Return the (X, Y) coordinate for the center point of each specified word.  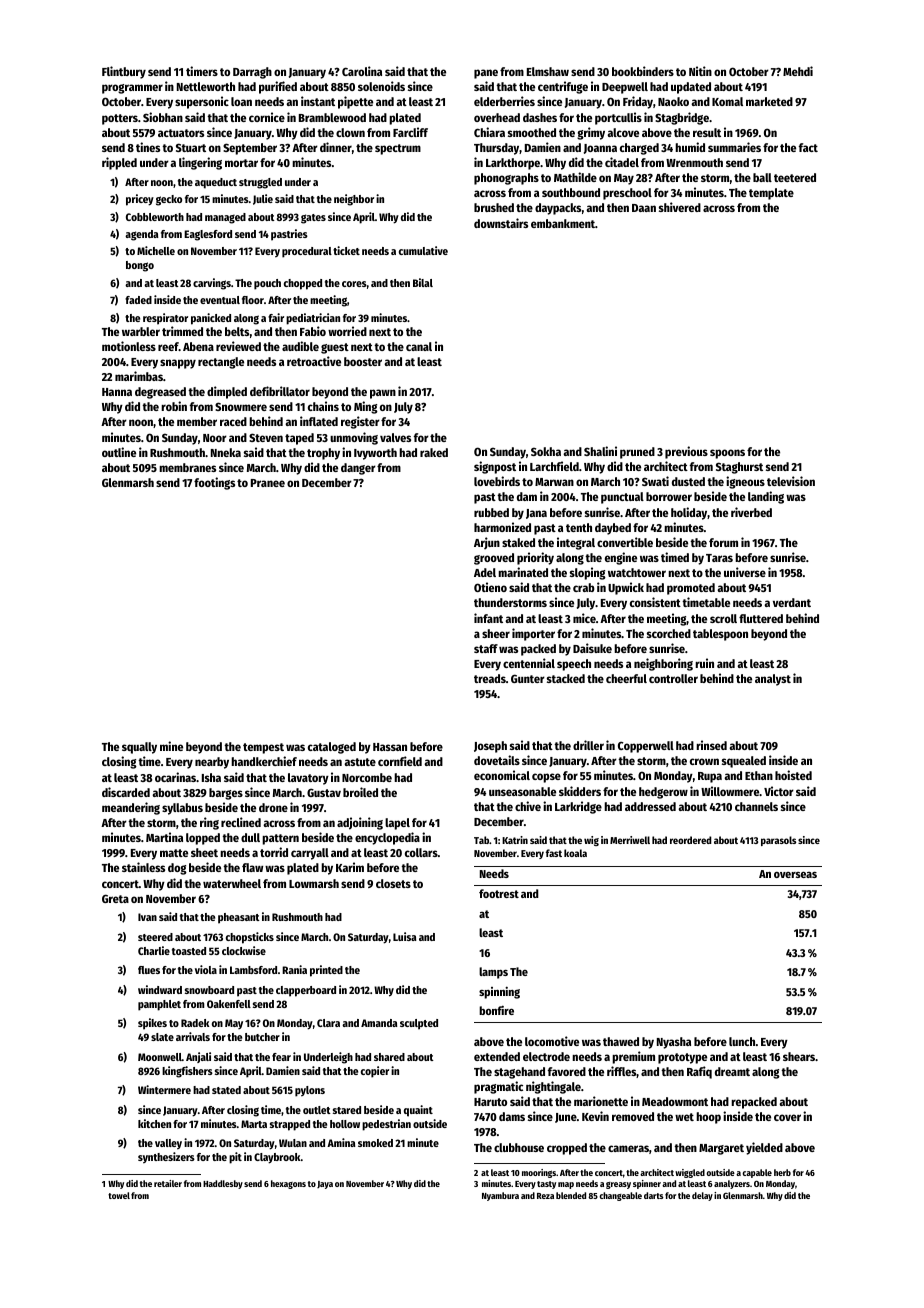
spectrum (398, 149)
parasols (778, 841)
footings (214, 483)
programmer (132, 89)
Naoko (673, 101)
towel (119, 1195)
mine (171, 746)
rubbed (491, 512)
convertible (625, 542)
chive (528, 806)
